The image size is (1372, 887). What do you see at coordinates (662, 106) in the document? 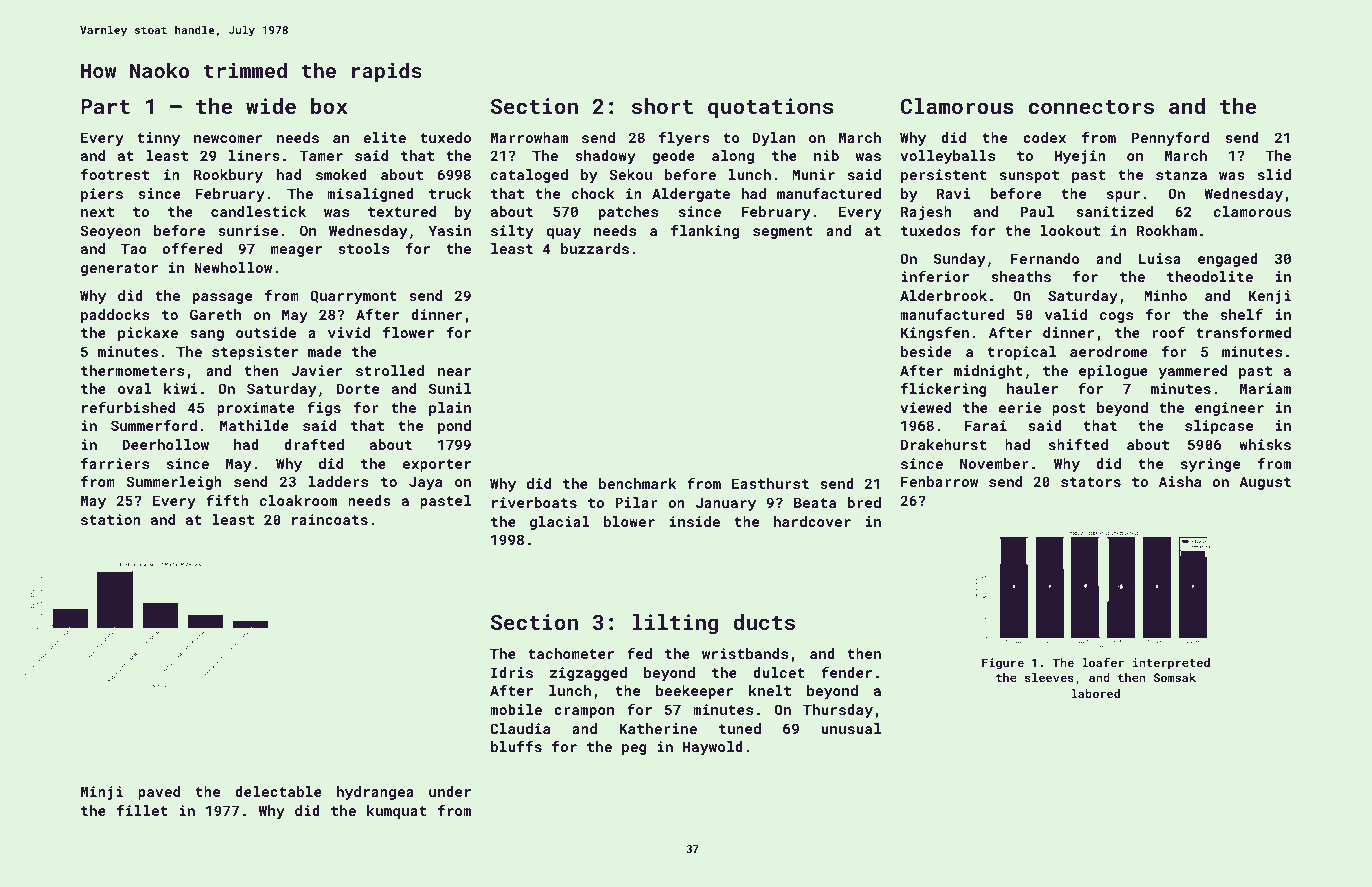
I see `short` at bounding box center [662, 106].
